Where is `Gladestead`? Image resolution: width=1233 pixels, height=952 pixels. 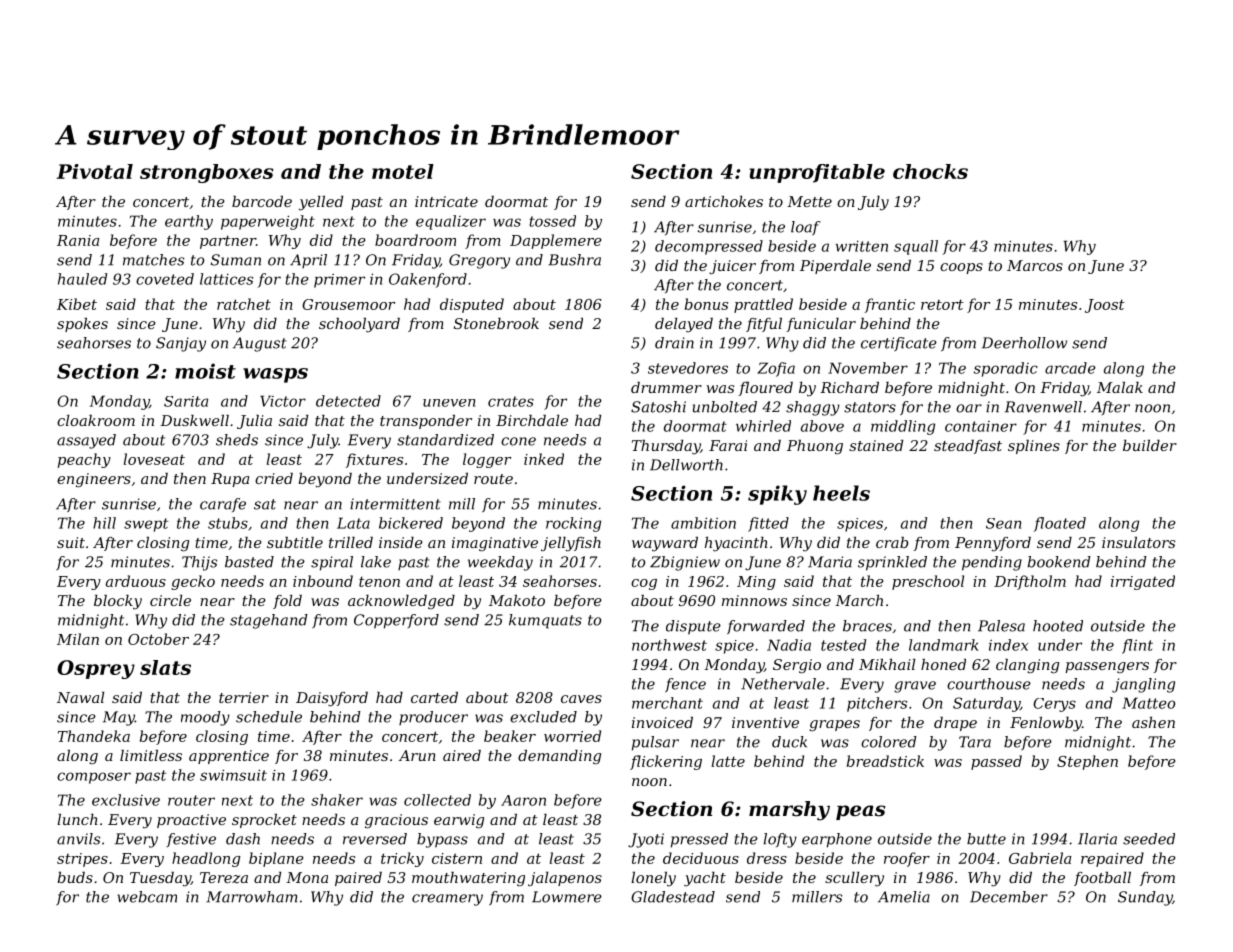 Gladestead is located at coordinates (673, 897).
